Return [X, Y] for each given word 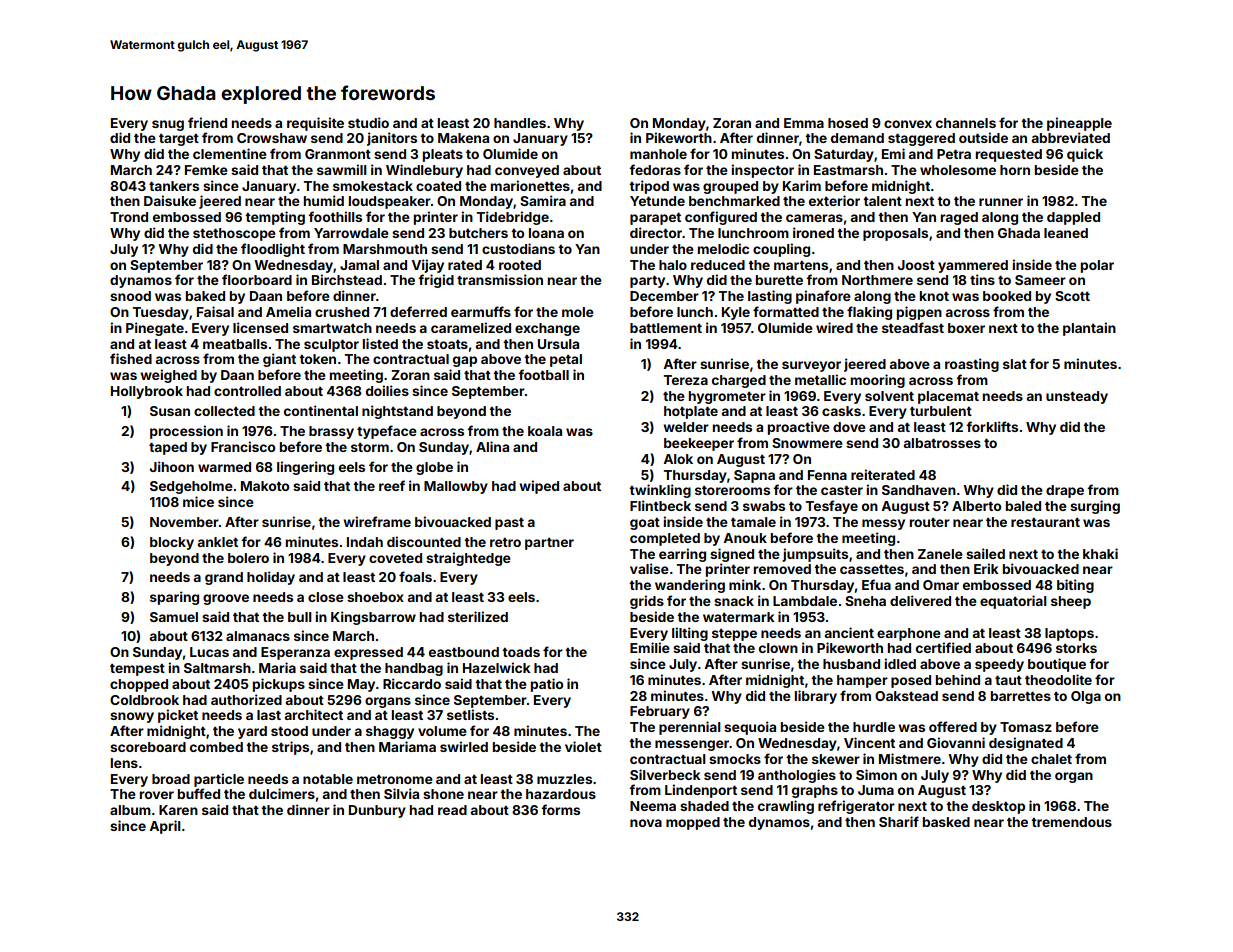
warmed [224, 467]
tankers [174, 186]
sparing [174, 598]
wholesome [958, 170]
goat [645, 524]
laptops [1069, 634]
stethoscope [234, 234]
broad [171, 779]
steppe [734, 635]
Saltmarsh [217, 668]
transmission [500, 279]
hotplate [691, 412]
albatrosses [942, 443]
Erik [986, 568]
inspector [762, 171]
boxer [966, 328]
